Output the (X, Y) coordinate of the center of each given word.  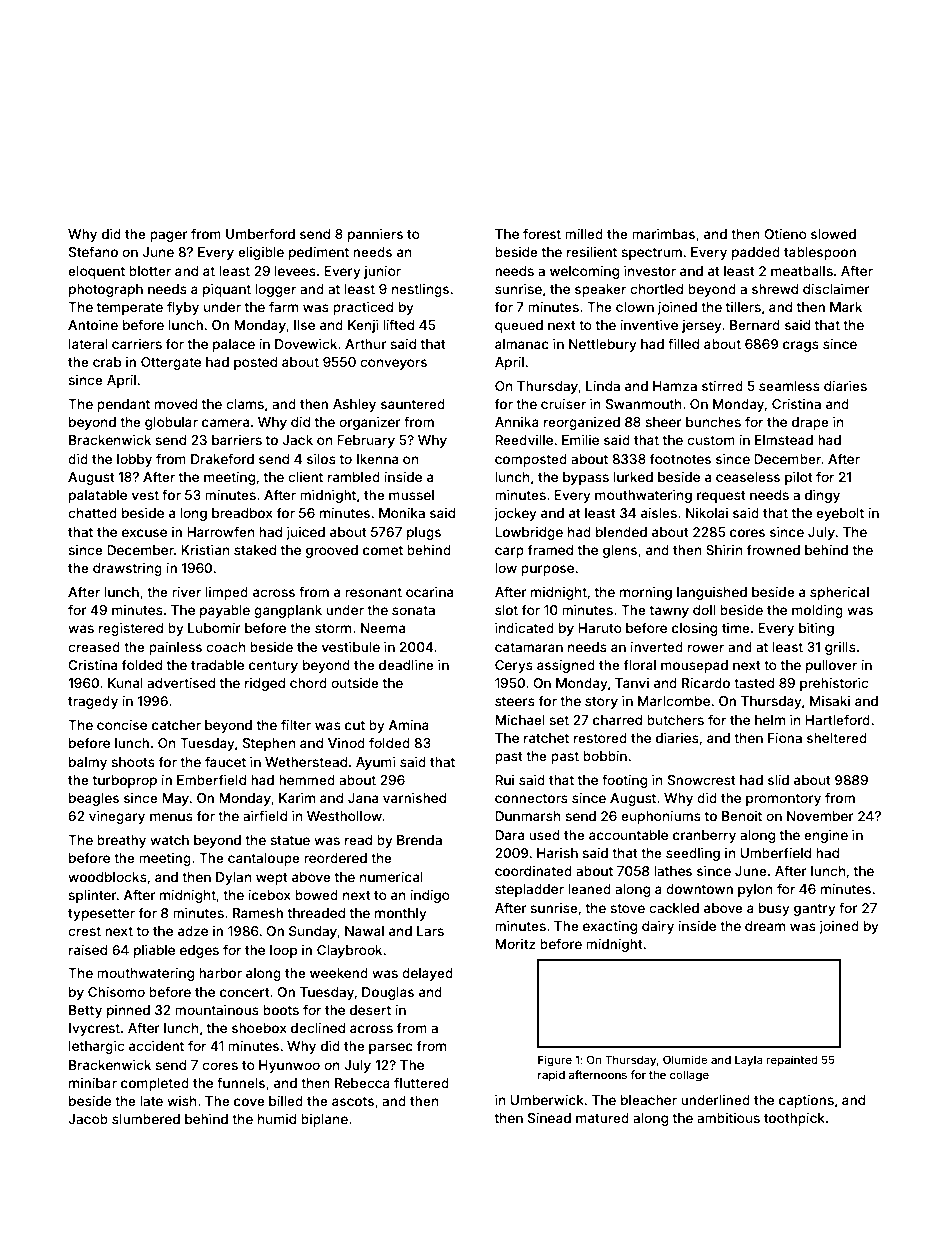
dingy (822, 496)
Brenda (419, 840)
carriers (137, 344)
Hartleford (837, 719)
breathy (121, 841)
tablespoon (820, 253)
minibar (93, 1083)
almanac (522, 344)
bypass (586, 478)
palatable (98, 496)
